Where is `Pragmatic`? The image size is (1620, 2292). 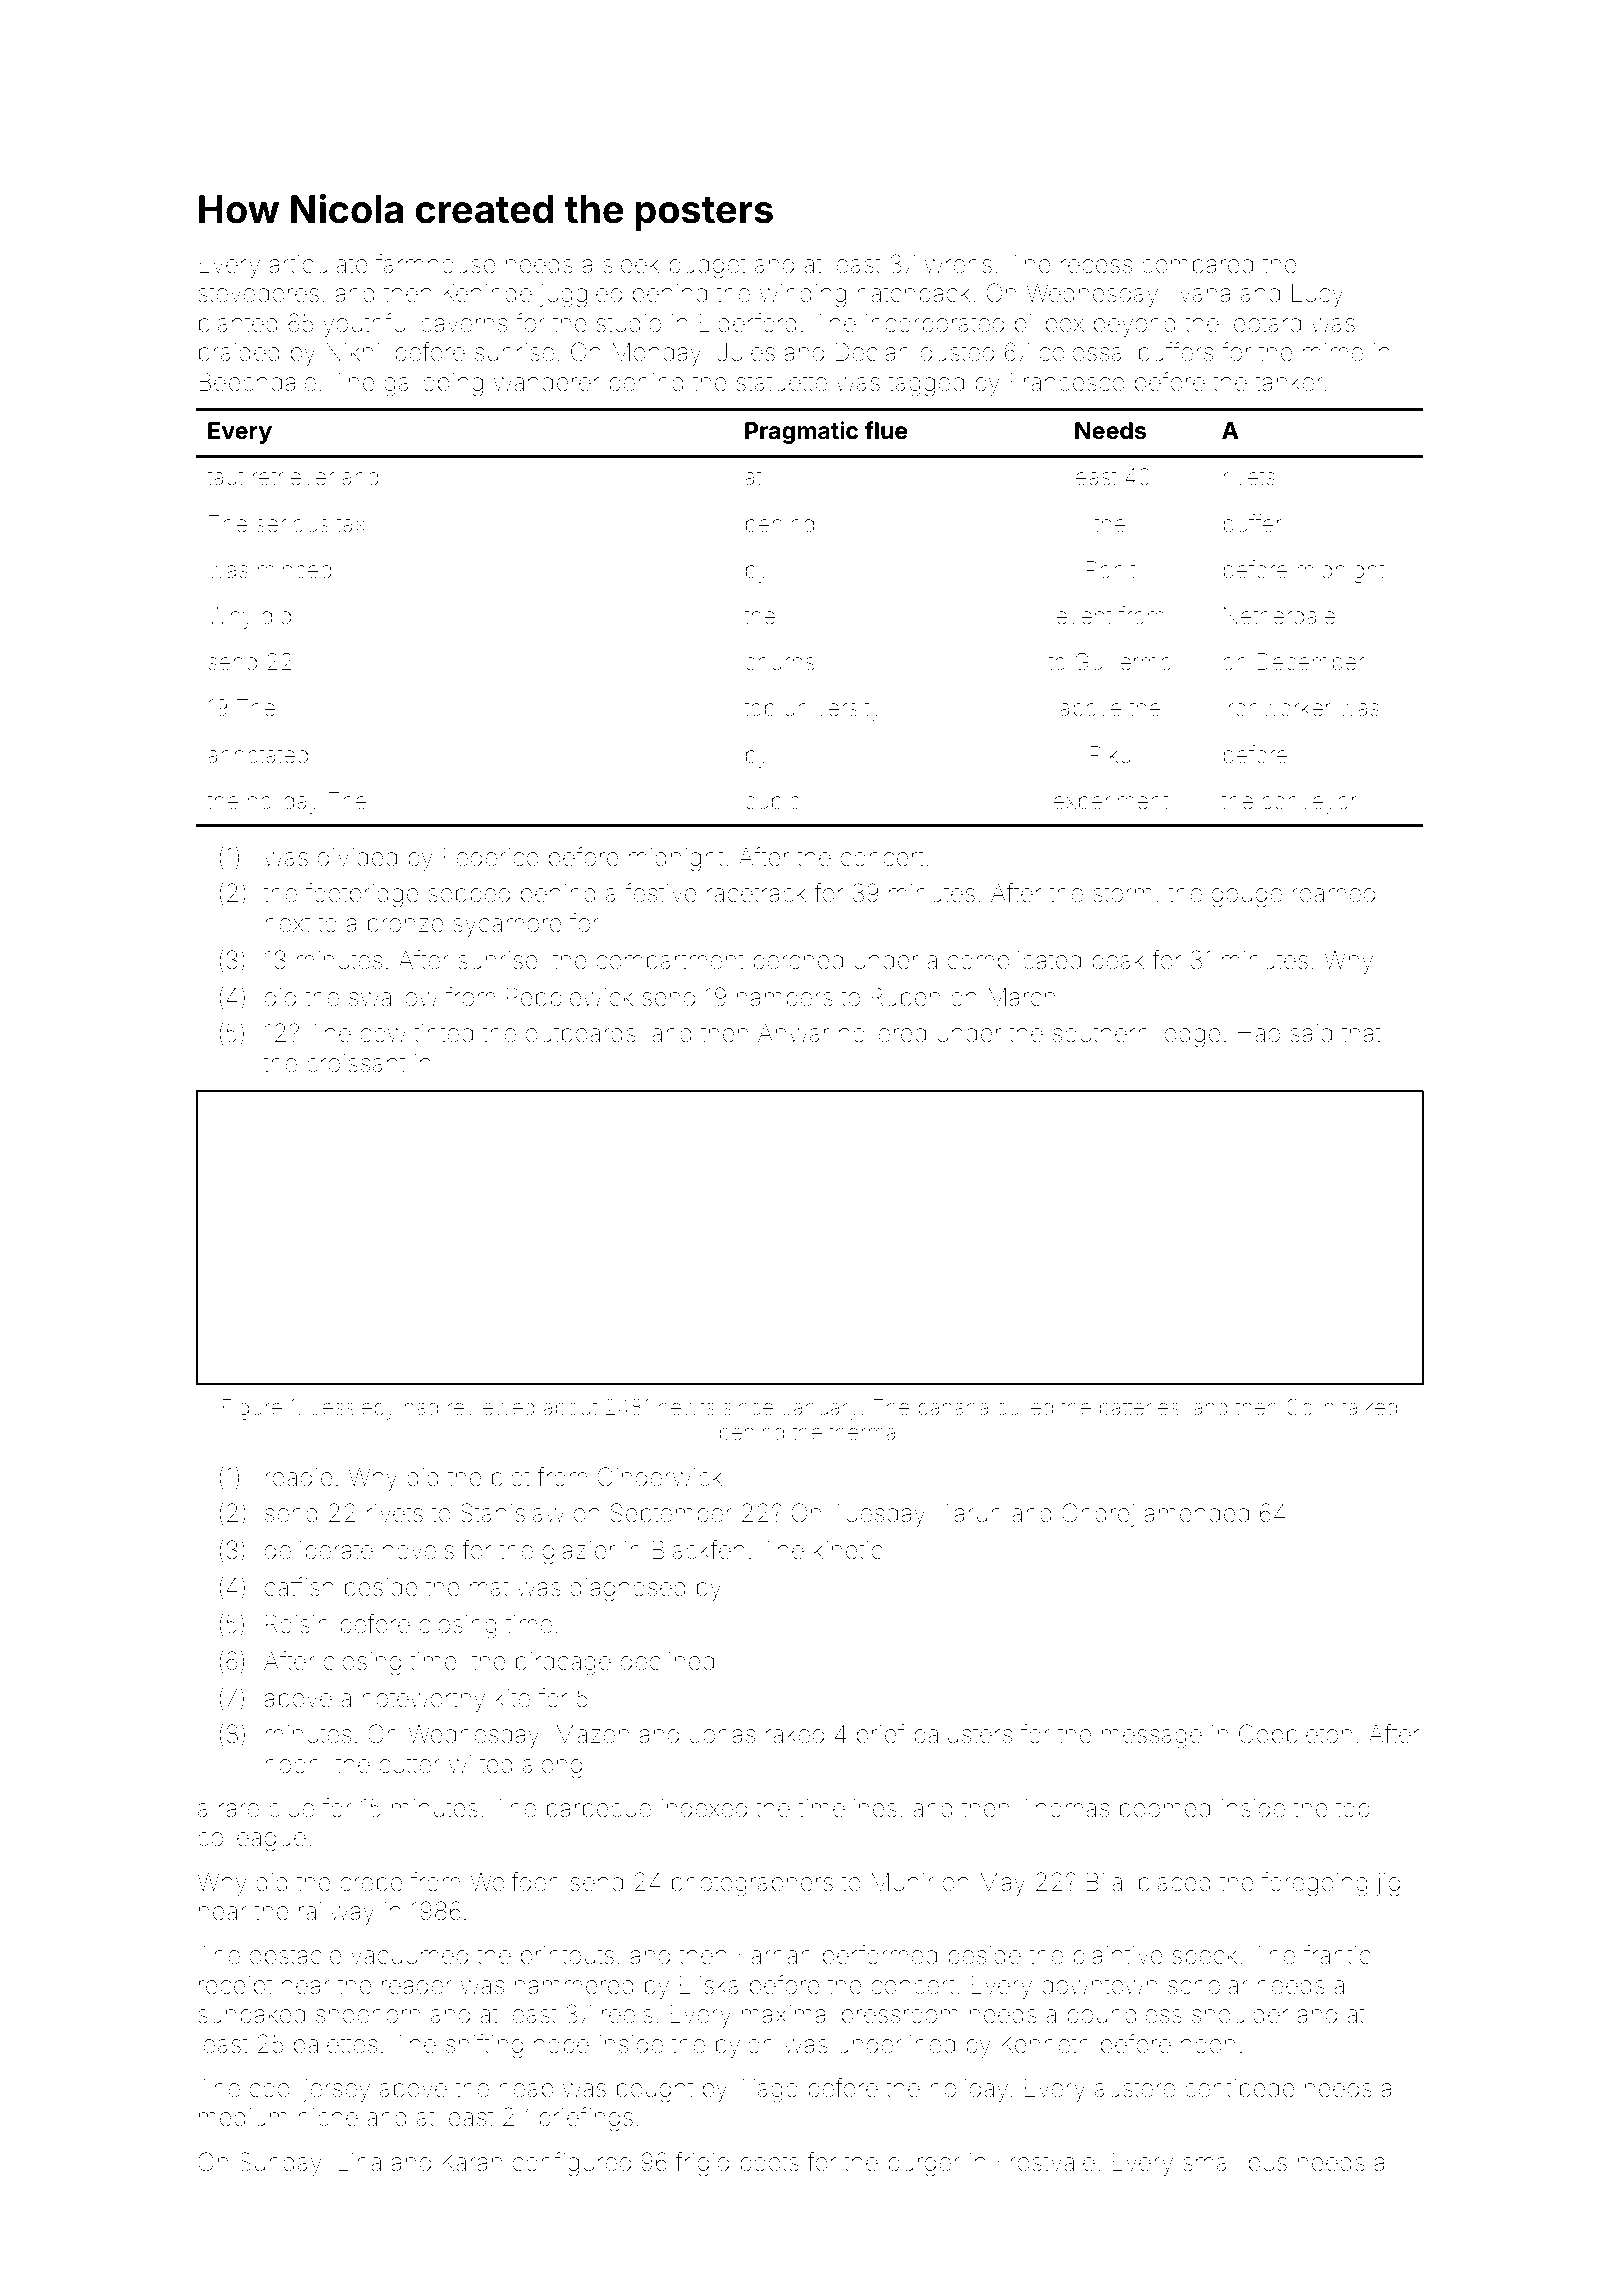
Pragmatic is located at coordinates (801, 432).
